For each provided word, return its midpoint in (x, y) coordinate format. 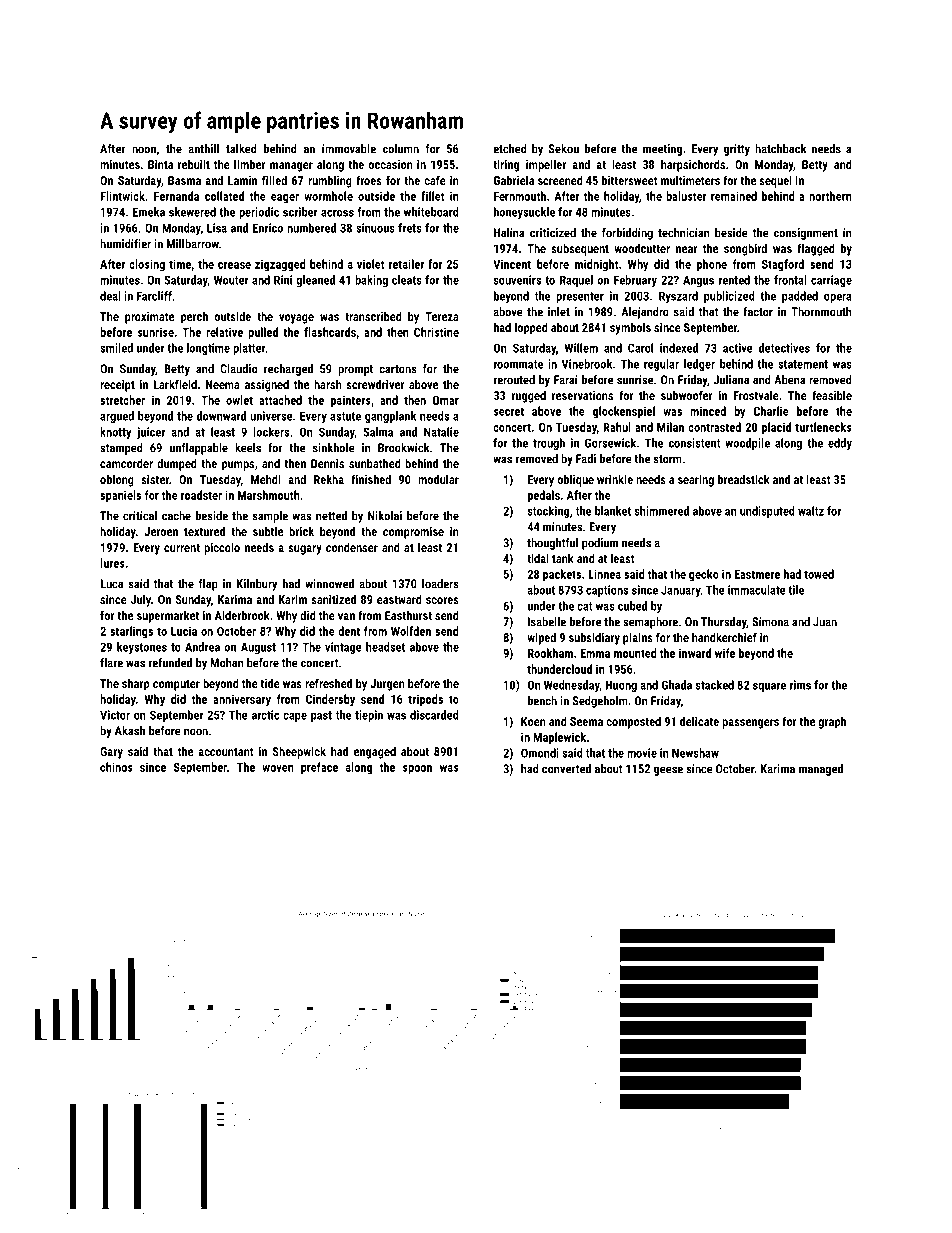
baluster (686, 196)
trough (549, 444)
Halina (509, 233)
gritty (737, 150)
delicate (699, 721)
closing (147, 265)
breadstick (744, 479)
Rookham (550, 653)
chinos (116, 767)
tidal (538, 558)
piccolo (222, 548)
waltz (811, 511)
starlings (131, 632)
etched (510, 149)
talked (241, 149)
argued (117, 417)
